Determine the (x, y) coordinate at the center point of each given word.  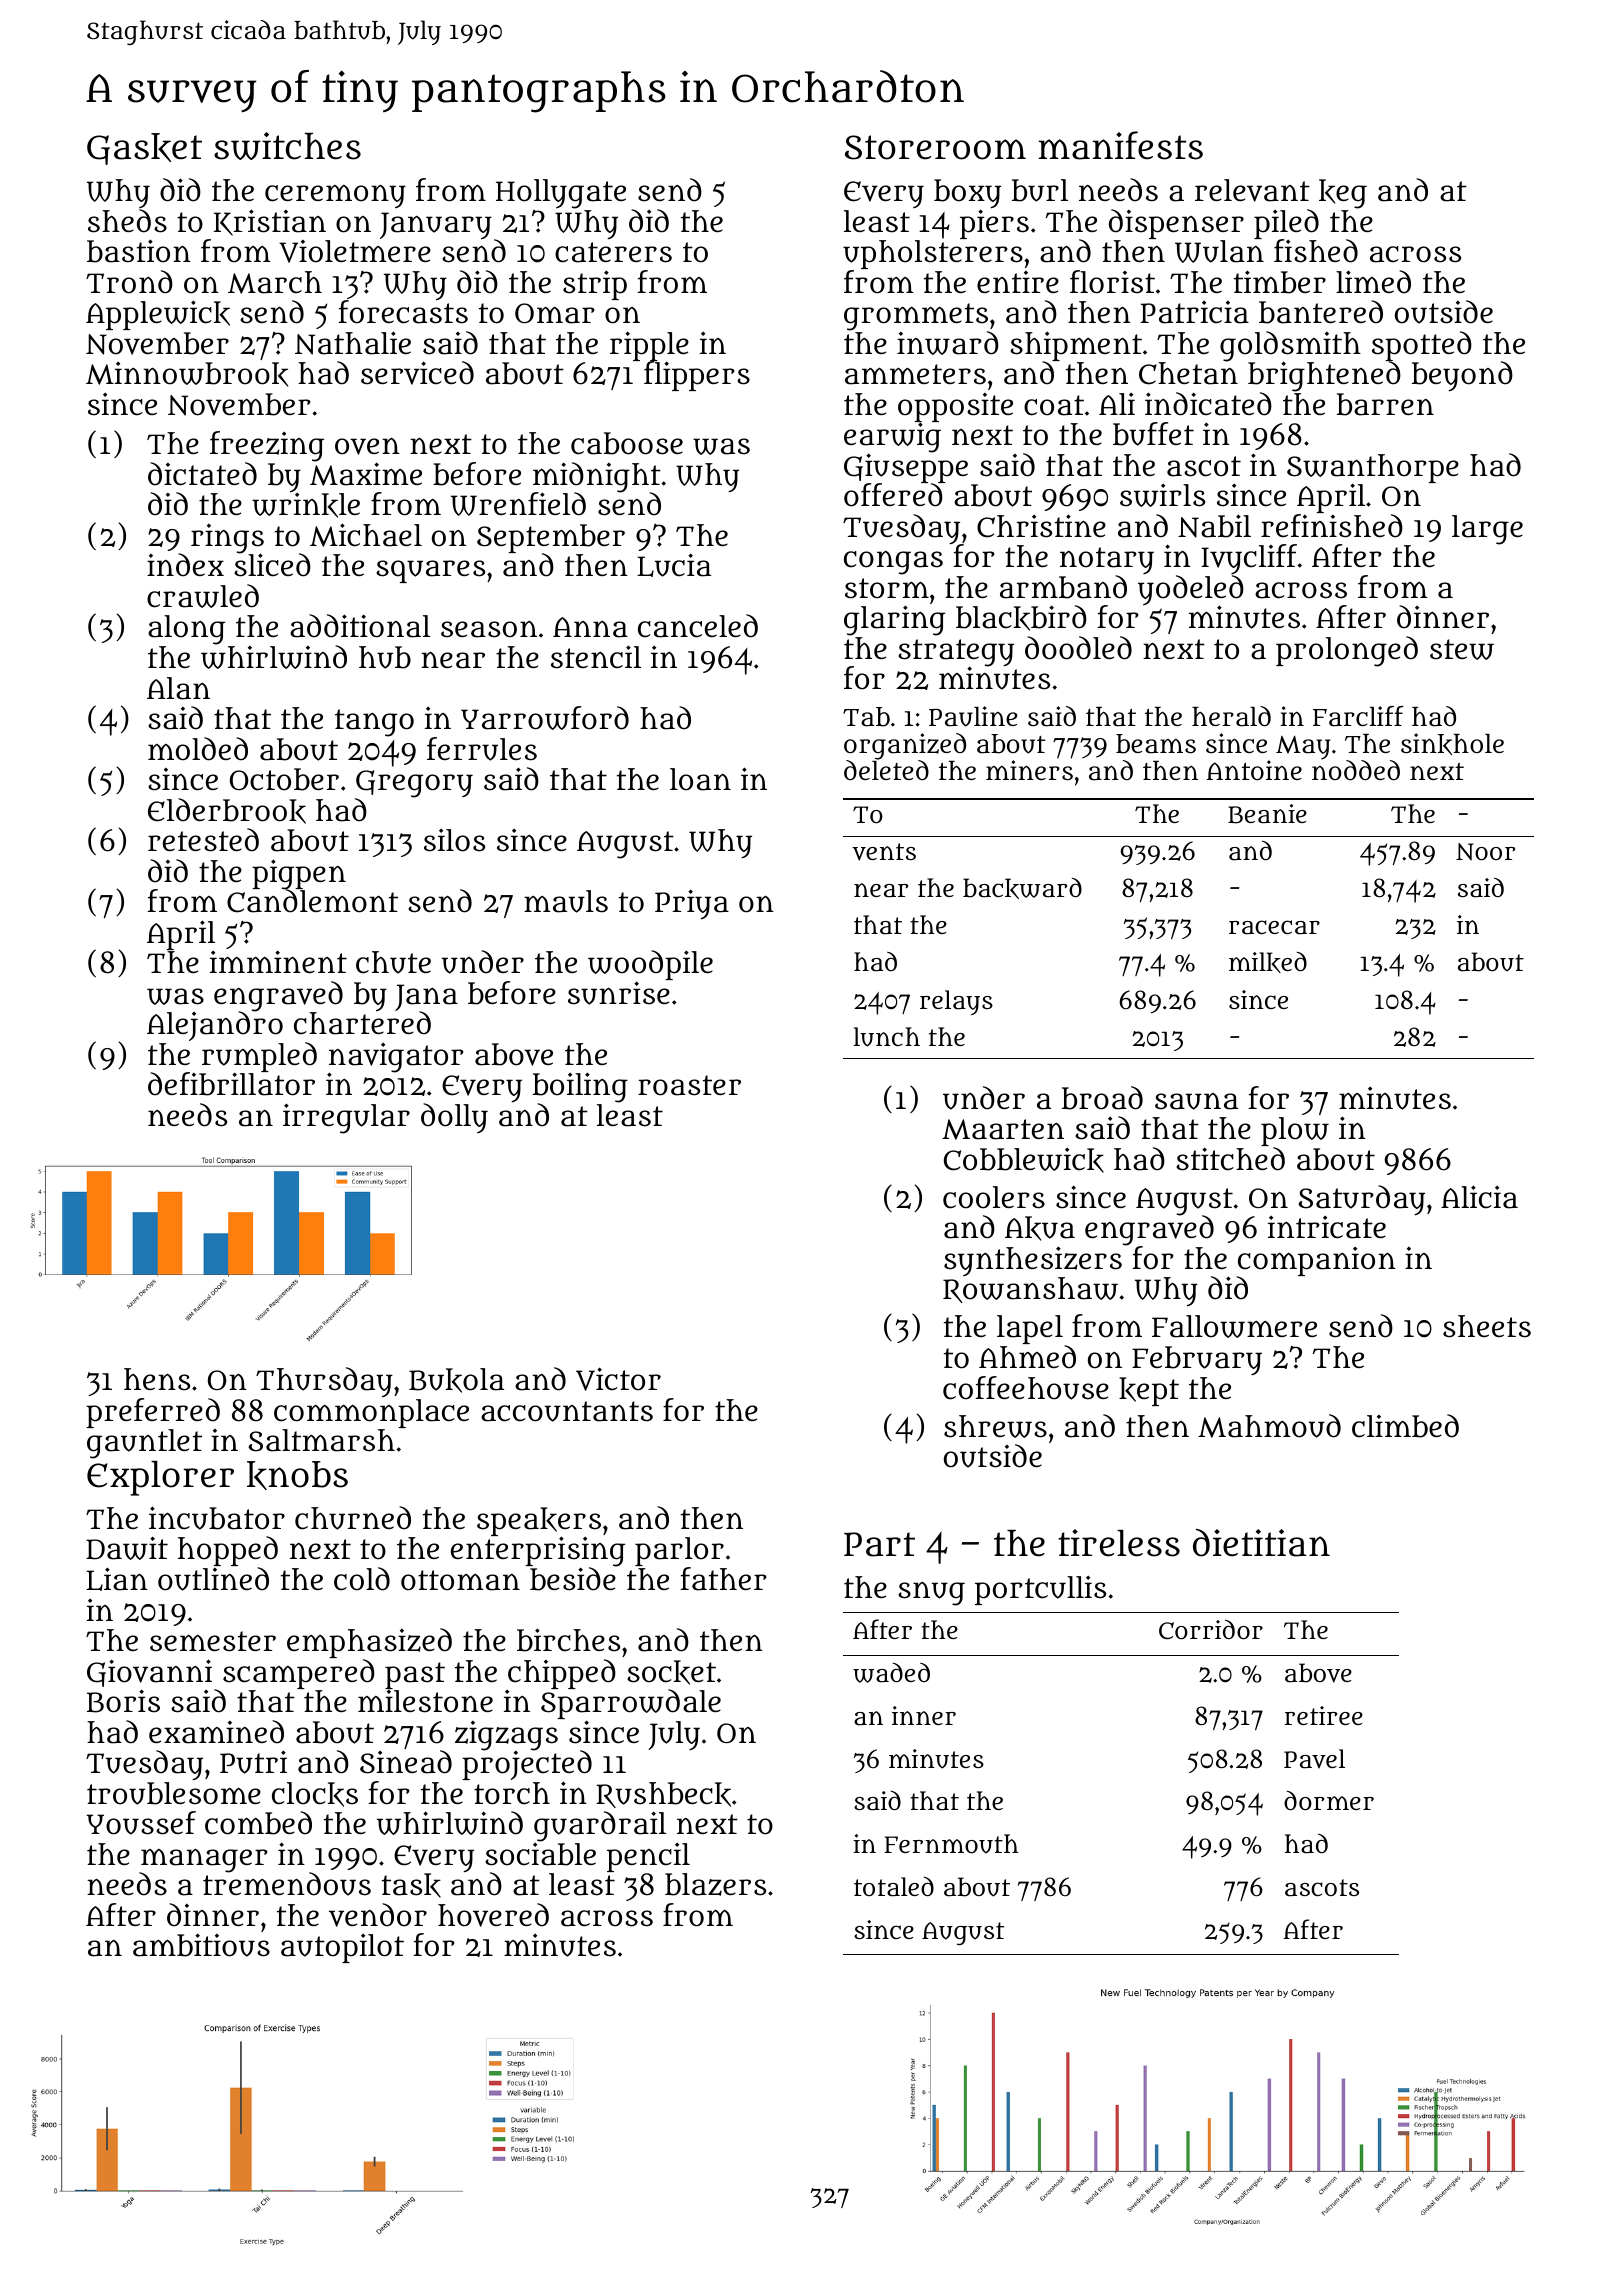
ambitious (201, 1945)
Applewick (158, 315)
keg (1343, 194)
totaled (894, 1887)
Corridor (1211, 1629)
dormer (1329, 1800)
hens (157, 1379)
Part (879, 1544)
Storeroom (935, 147)
